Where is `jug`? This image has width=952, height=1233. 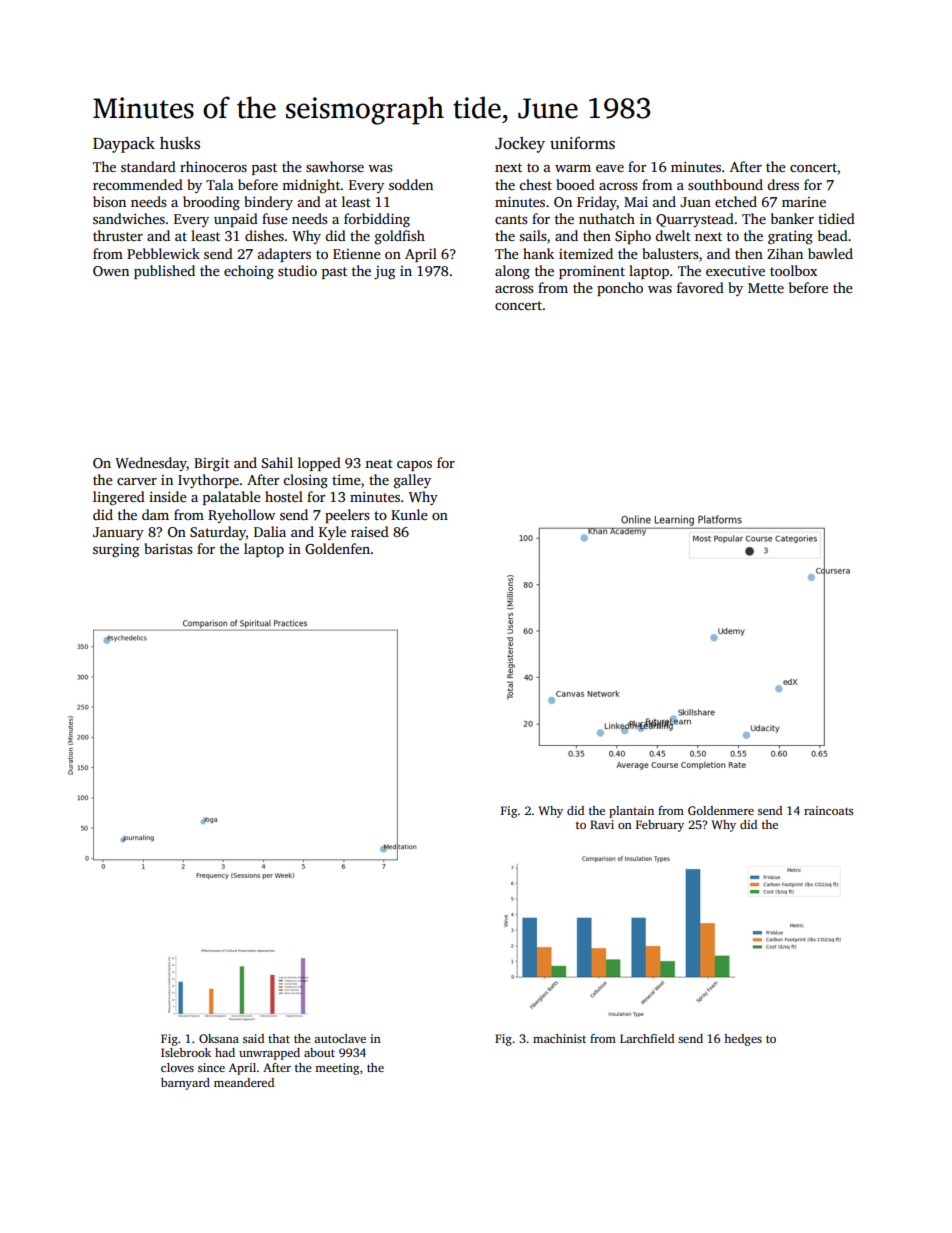
jug is located at coordinates (384, 273).
